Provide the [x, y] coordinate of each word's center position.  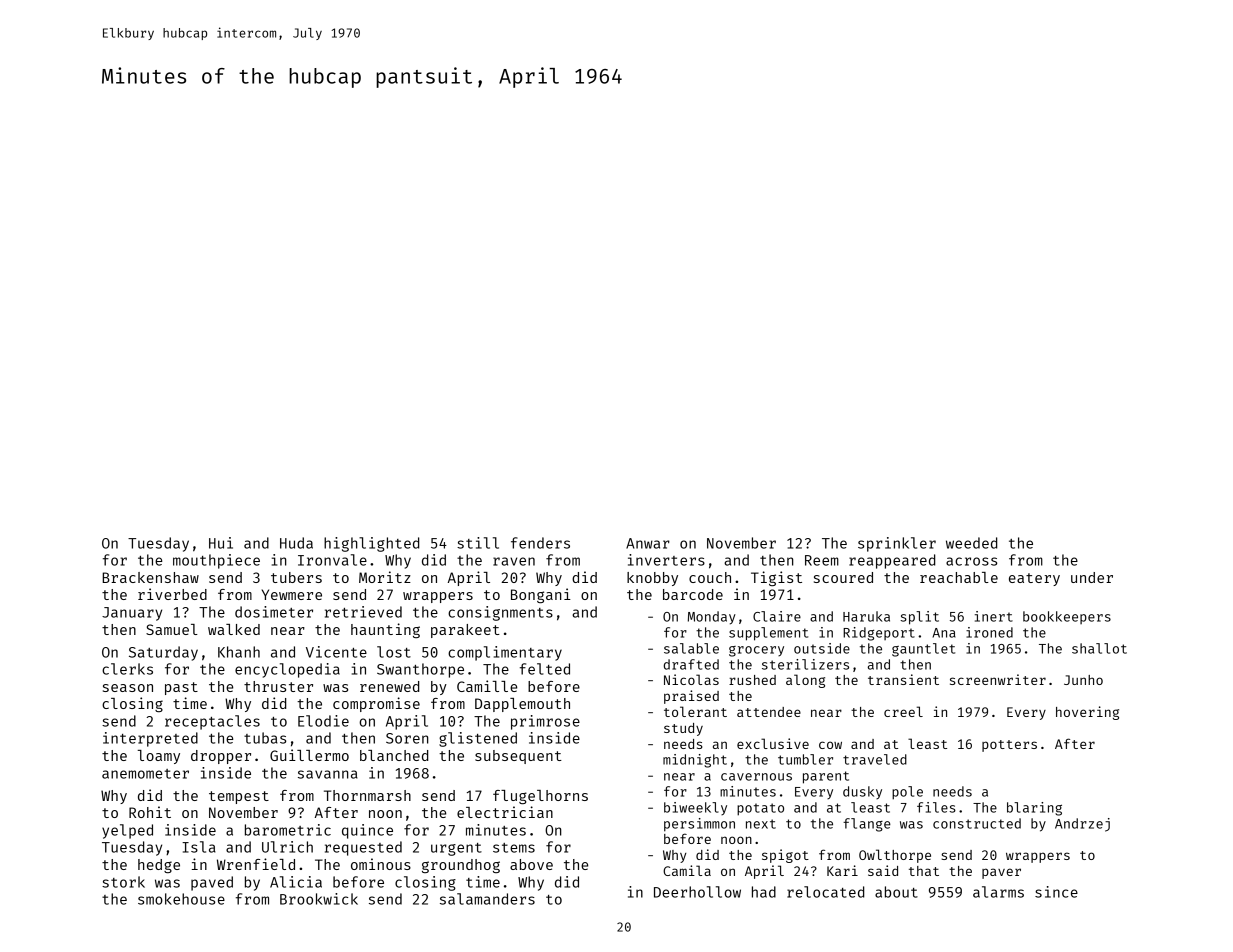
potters [1009, 746]
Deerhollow [697, 892]
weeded [971, 543]
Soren [407, 738]
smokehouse [181, 899]
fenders [540, 543]
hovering [1087, 713]
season [128, 688]
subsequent [518, 757]
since [1056, 892]
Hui [221, 543]
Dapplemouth [522, 705]
